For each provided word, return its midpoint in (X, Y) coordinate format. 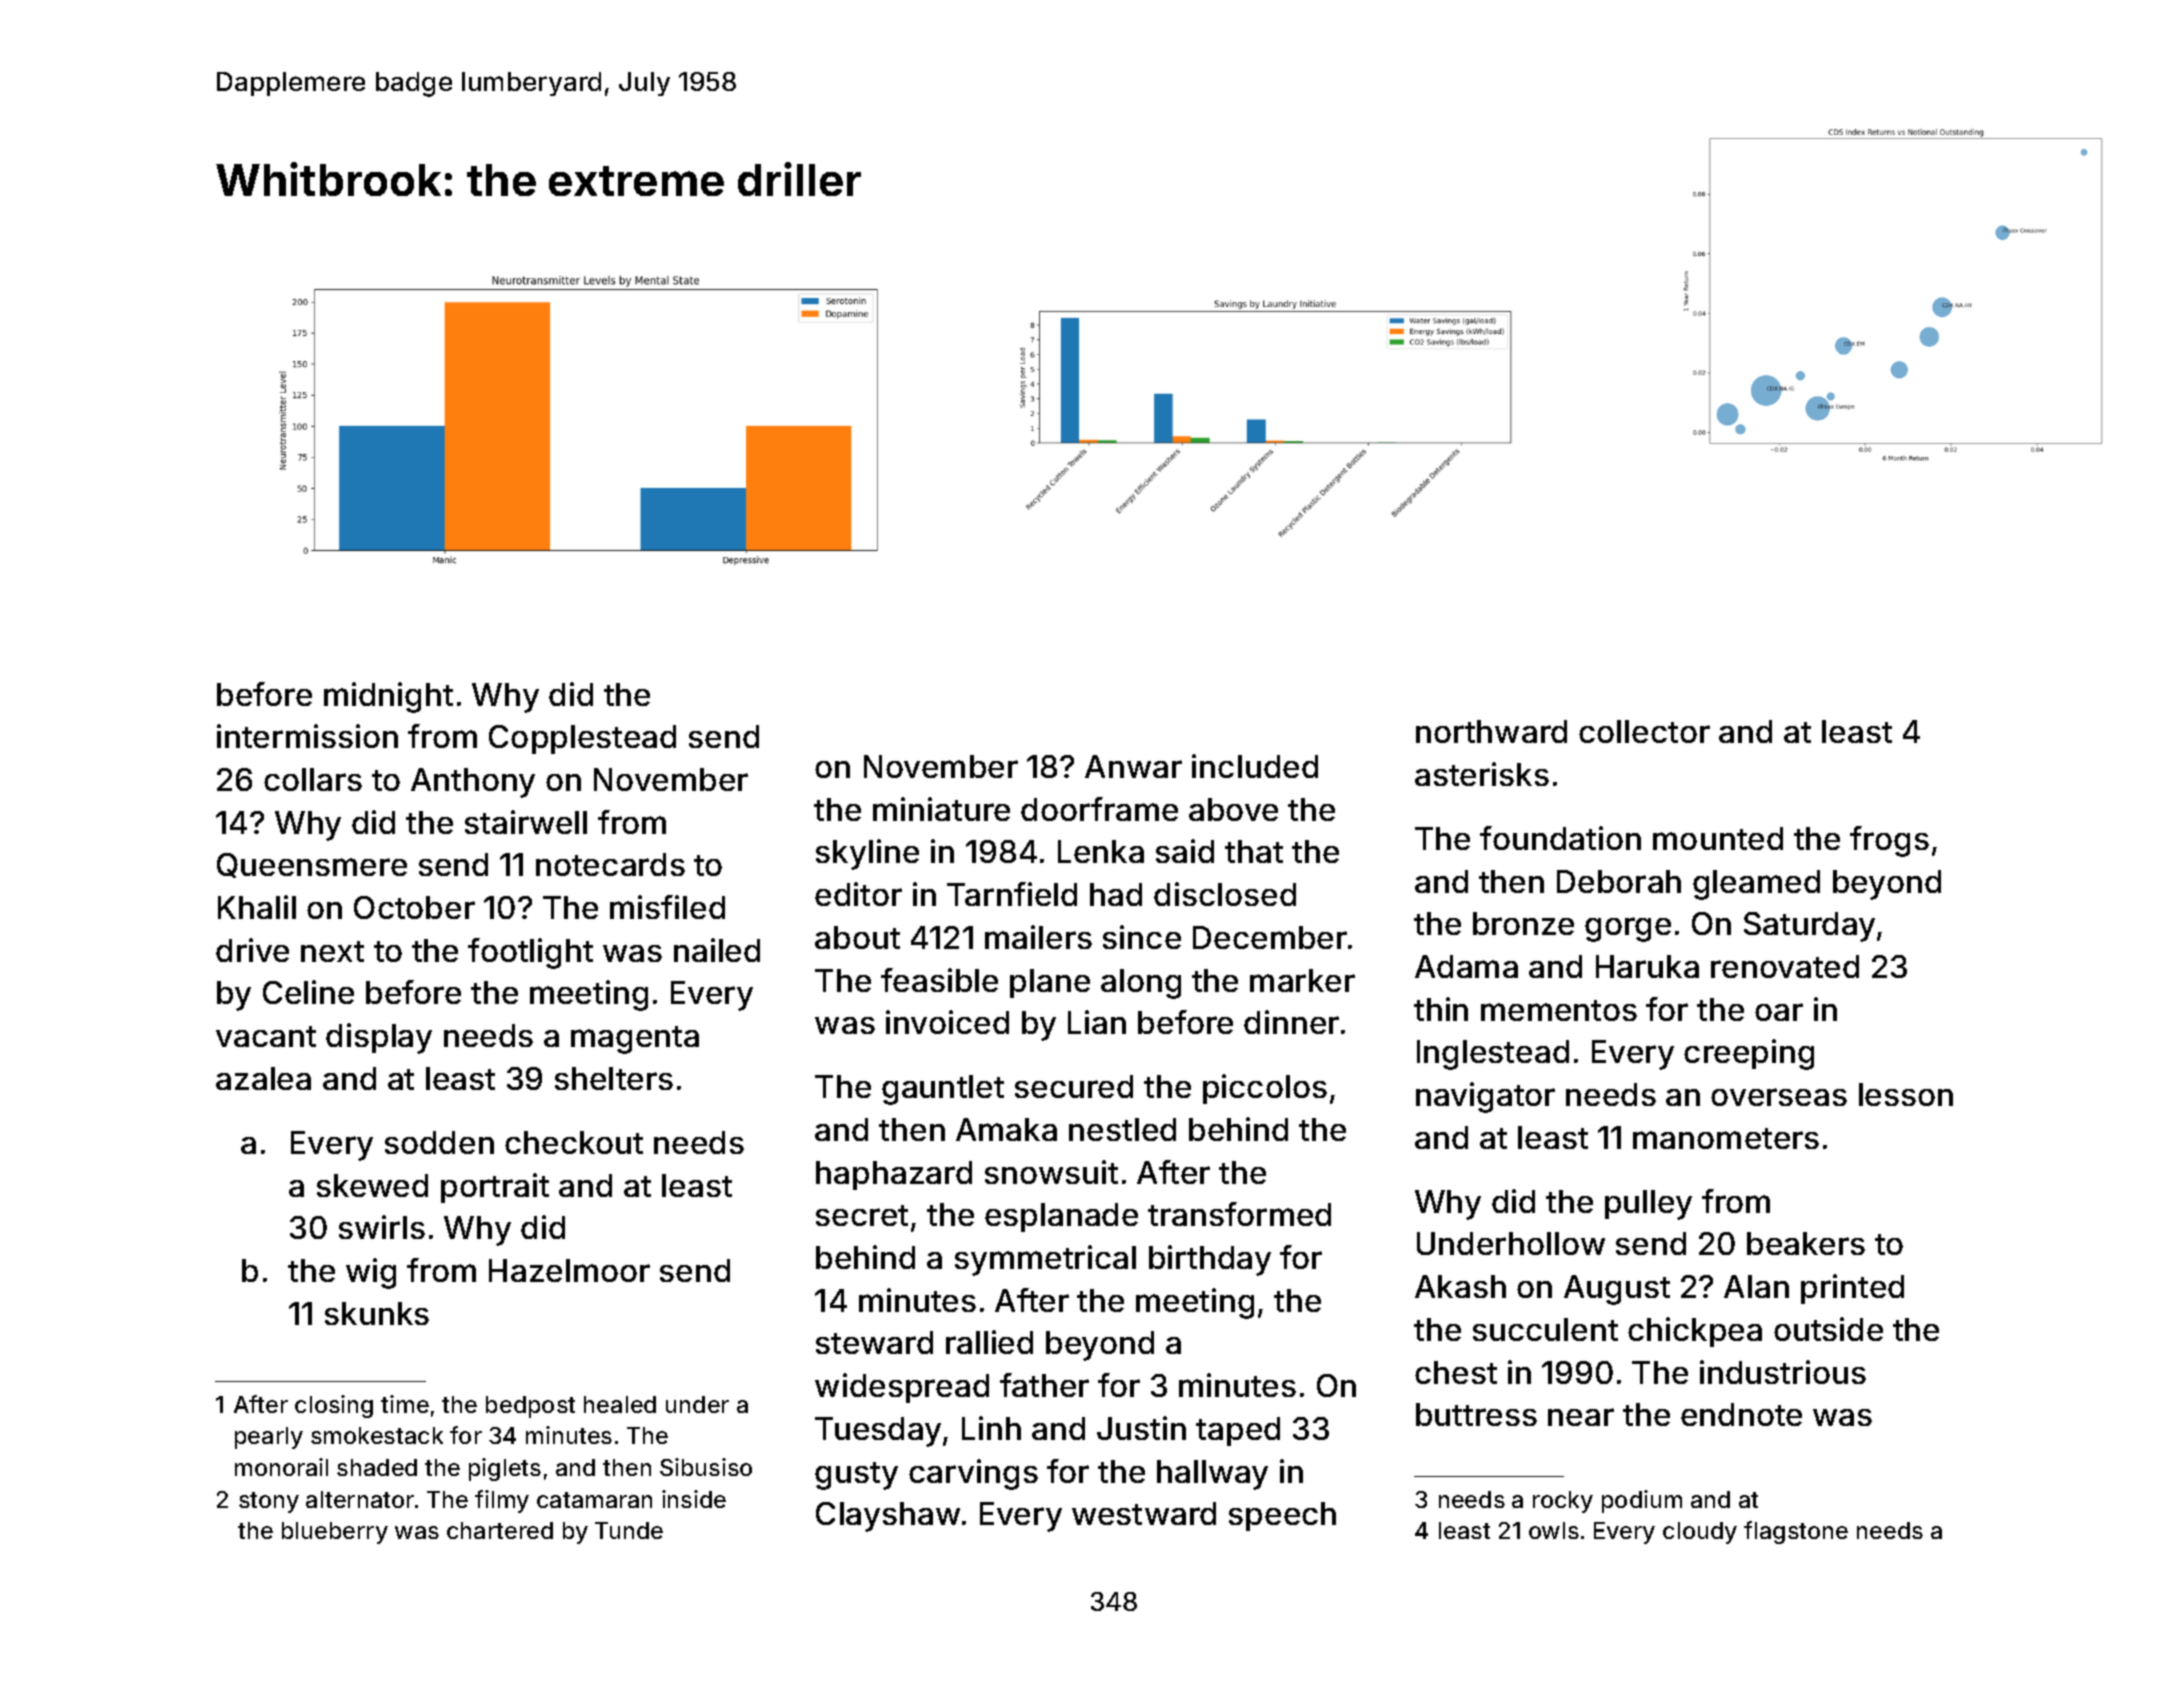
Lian (1097, 1022)
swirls (382, 1227)
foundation (1560, 838)
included (1255, 766)
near (1581, 1417)
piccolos (1265, 1089)
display (379, 1038)
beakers (1806, 1243)
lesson (1906, 1094)
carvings (973, 1474)
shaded (377, 1467)
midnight (388, 697)
